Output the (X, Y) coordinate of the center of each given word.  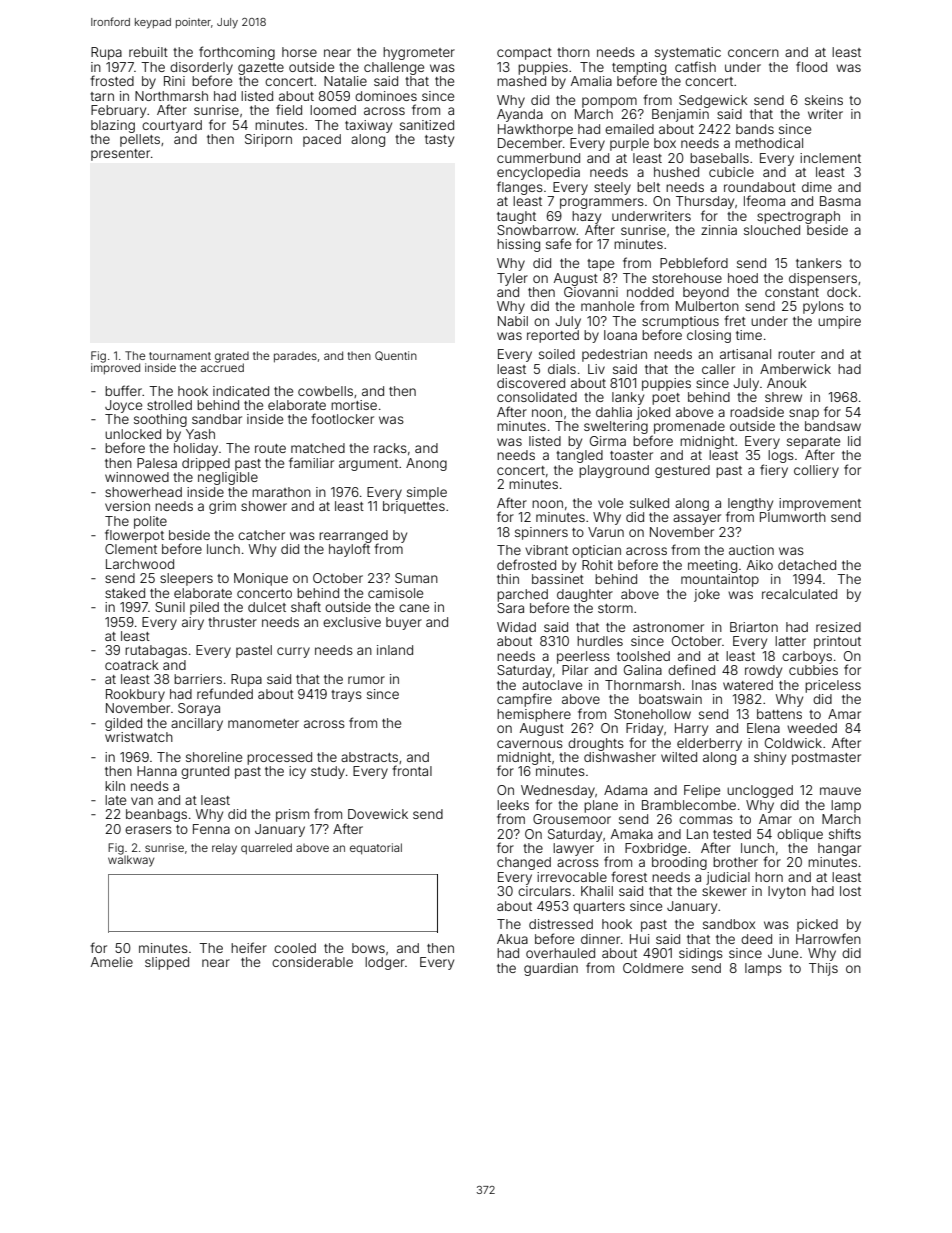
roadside (757, 412)
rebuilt (148, 52)
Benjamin (680, 115)
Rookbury (135, 695)
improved (115, 369)
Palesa (157, 463)
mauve (840, 791)
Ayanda (520, 115)
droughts (596, 744)
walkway (131, 861)
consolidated (537, 397)
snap (804, 414)
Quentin (396, 356)
